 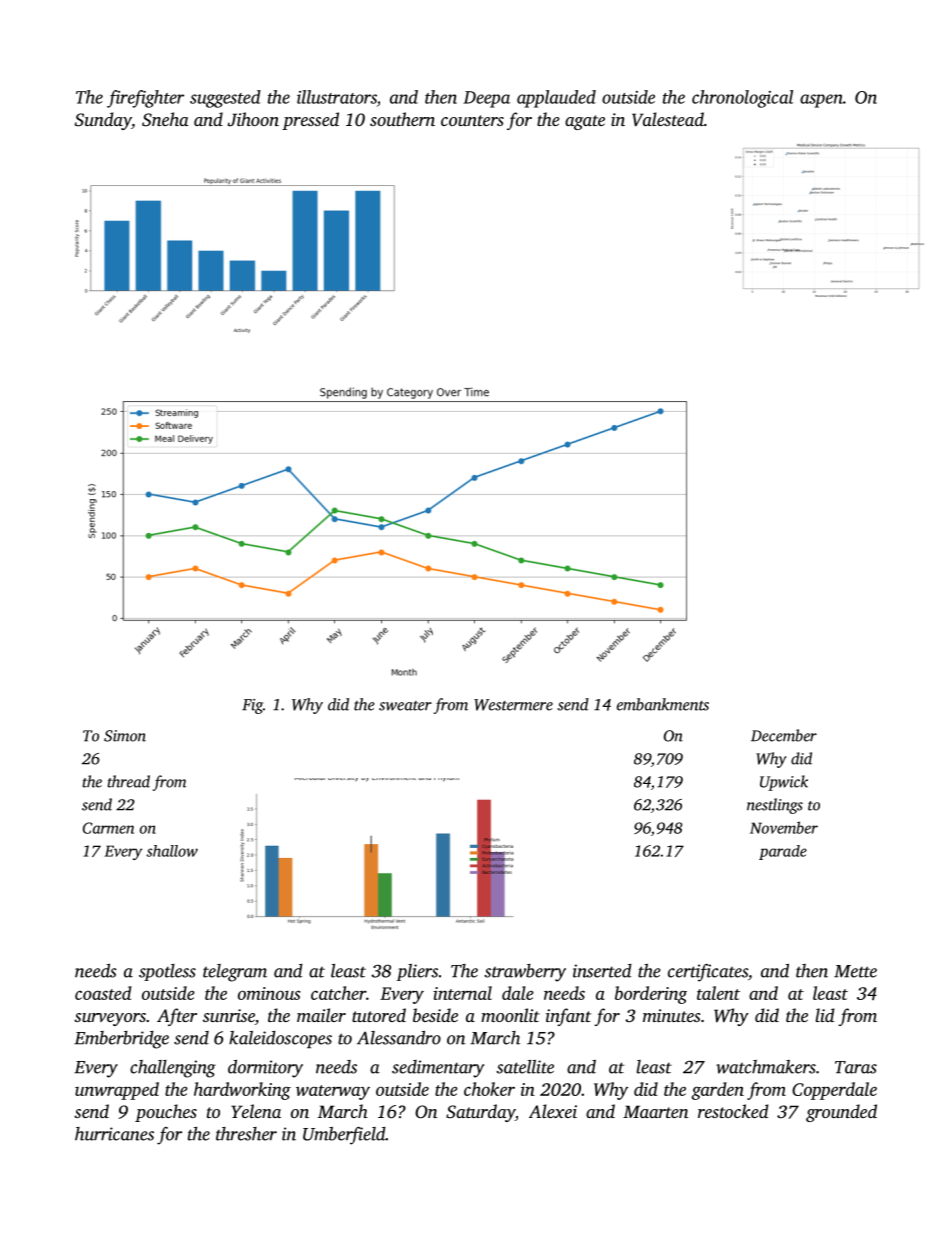 I want to click on waterway, so click(x=333, y=1092).
